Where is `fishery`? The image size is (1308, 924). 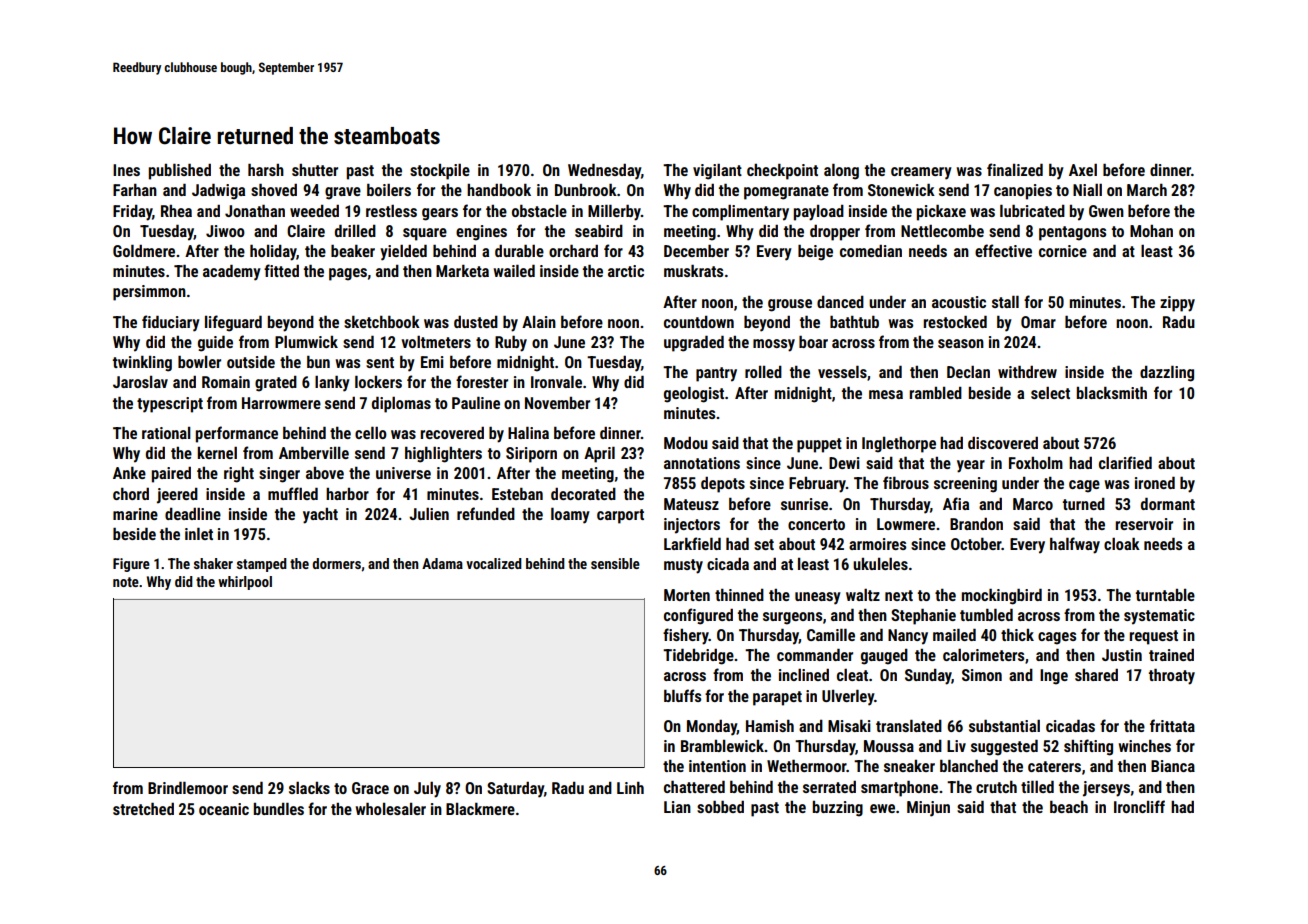
fishery is located at coordinates (686, 636).
